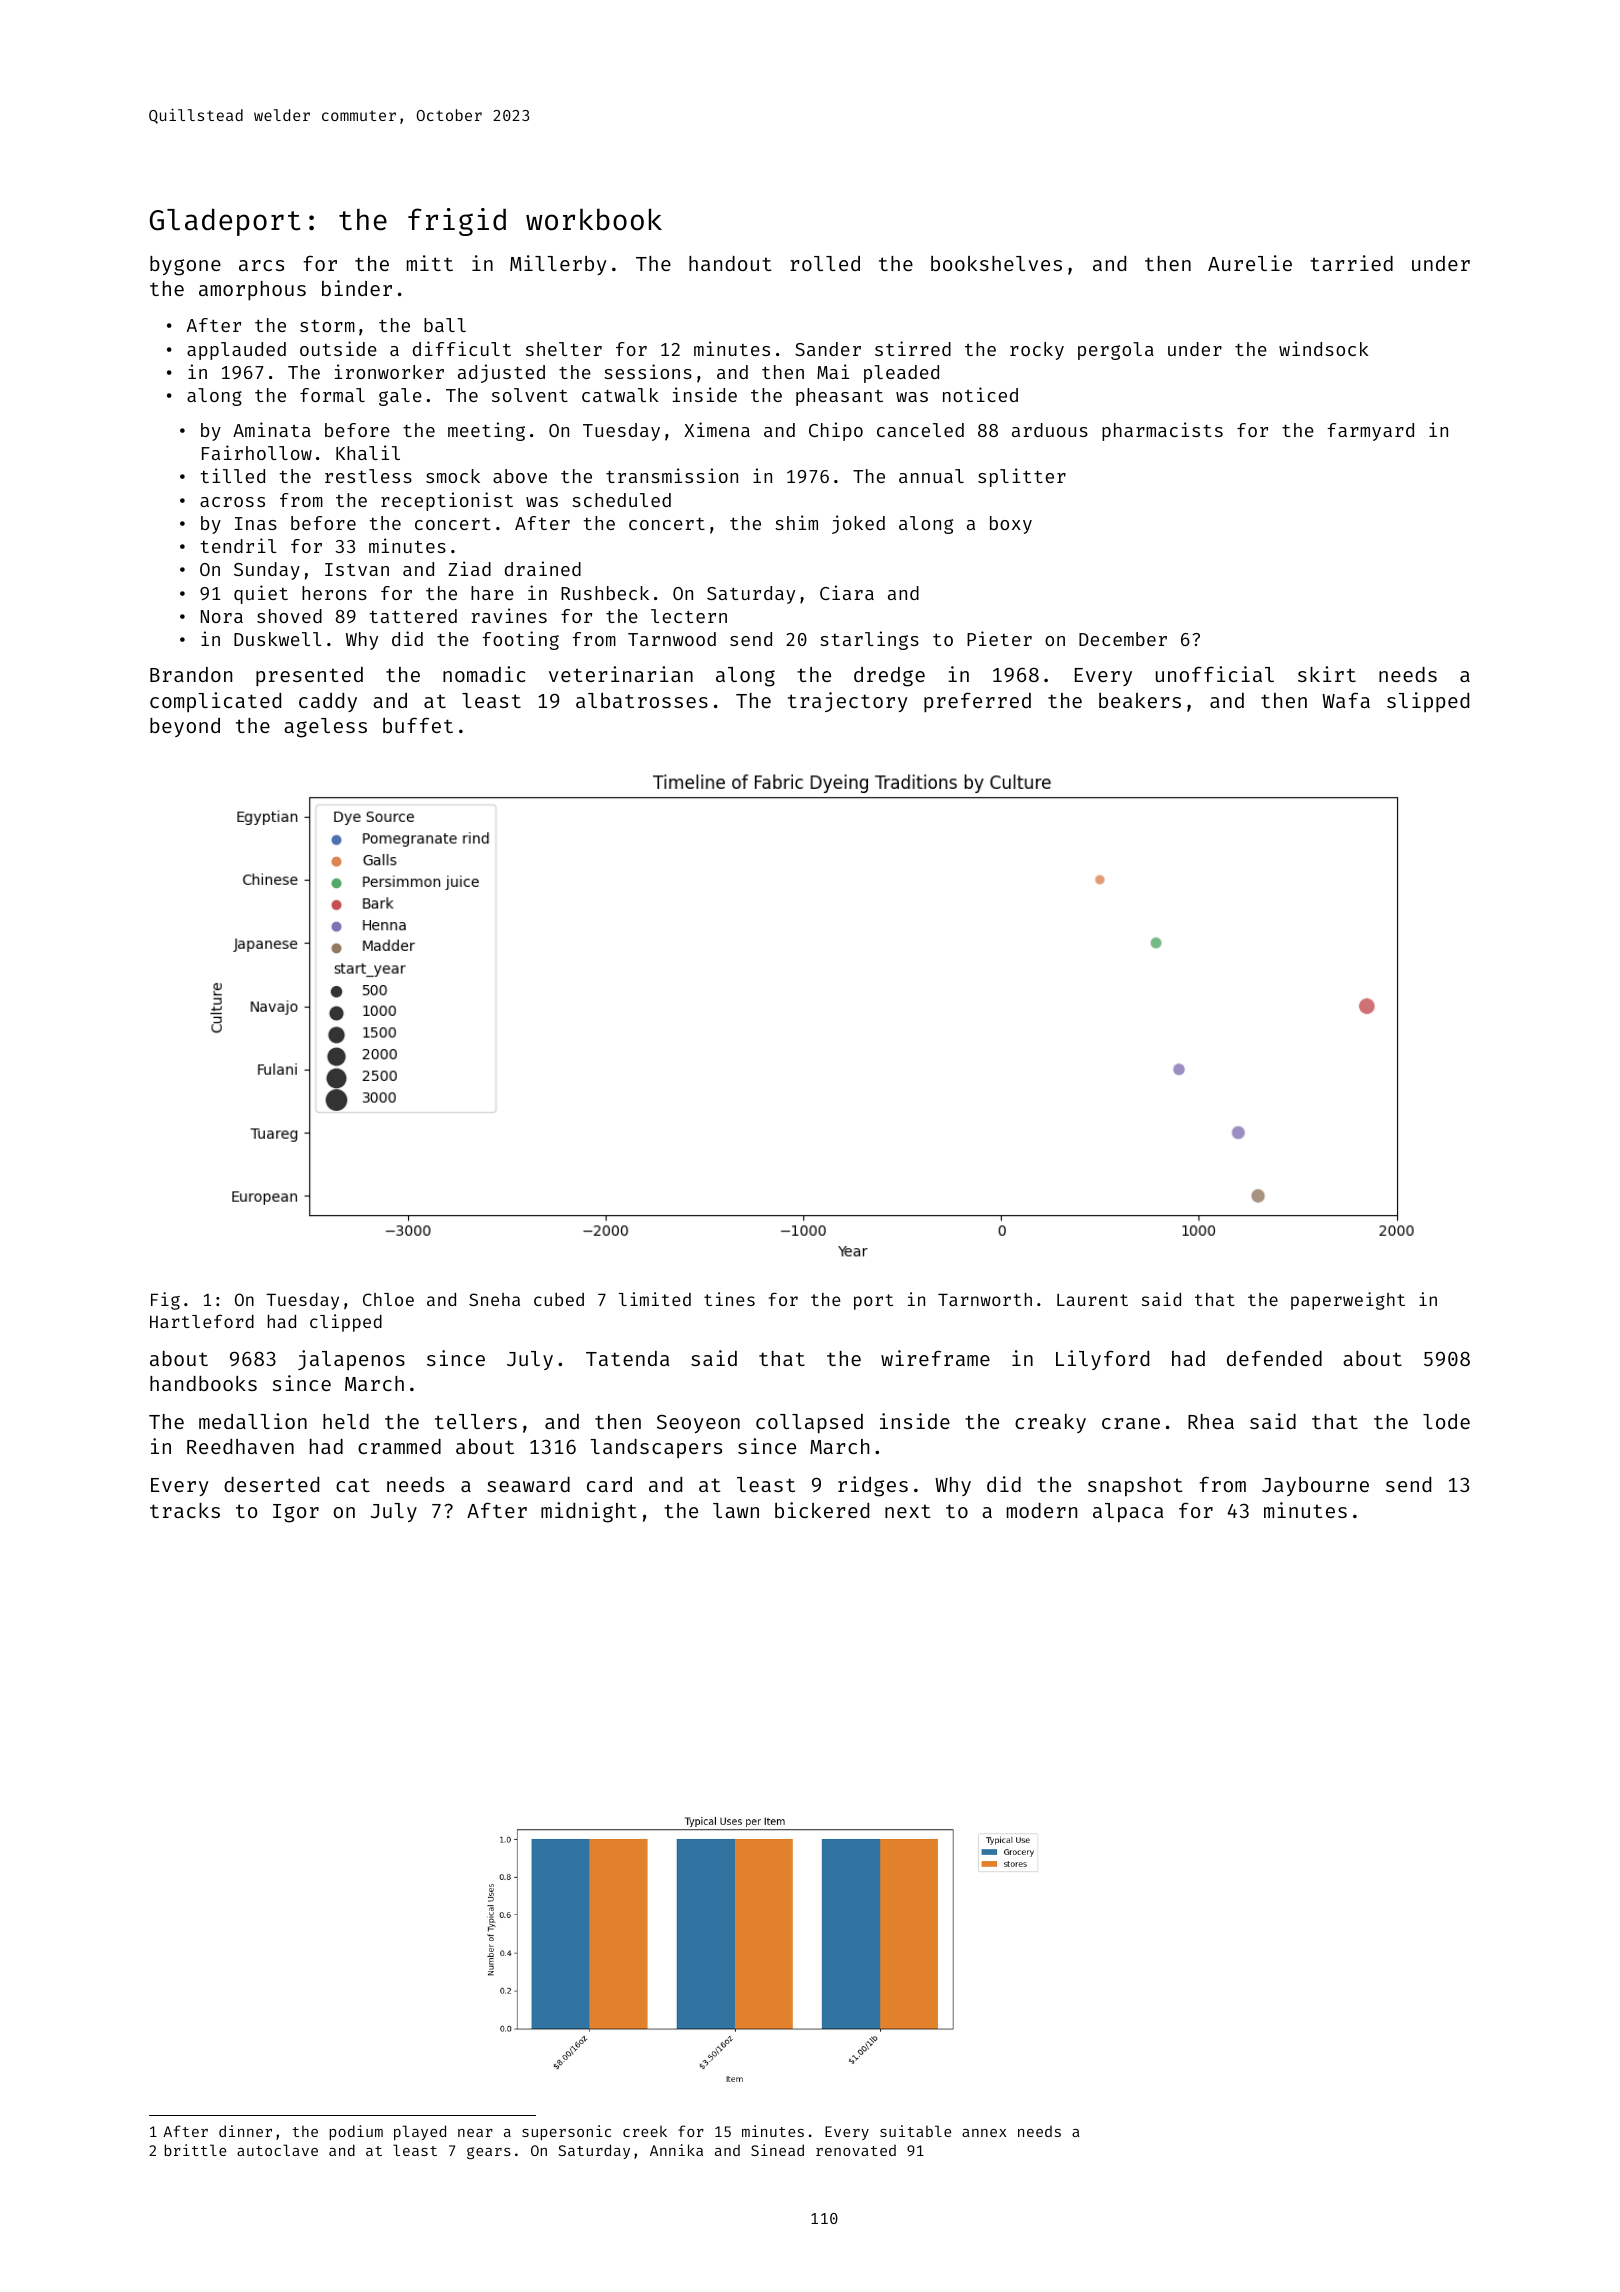 The image size is (1620, 2292). I want to click on Igor, so click(296, 1513).
